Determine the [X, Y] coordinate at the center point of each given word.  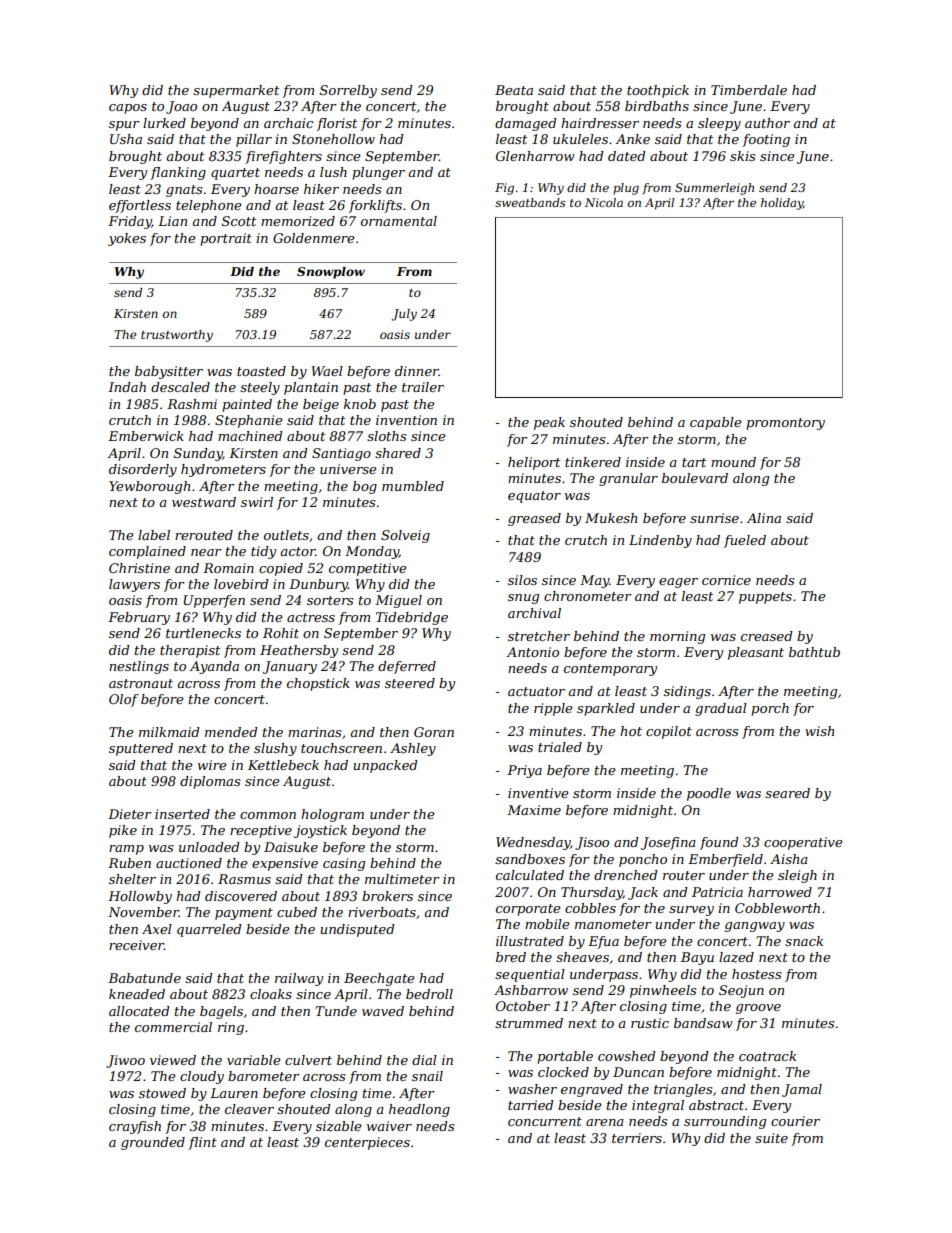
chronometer [588, 596]
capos [128, 109]
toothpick [658, 91]
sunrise [714, 518]
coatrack [767, 1056]
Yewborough [149, 487]
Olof [124, 700]
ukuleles [580, 139]
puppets [765, 598]
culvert [308, 1060]
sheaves [582, 957]
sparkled [606, 709]
